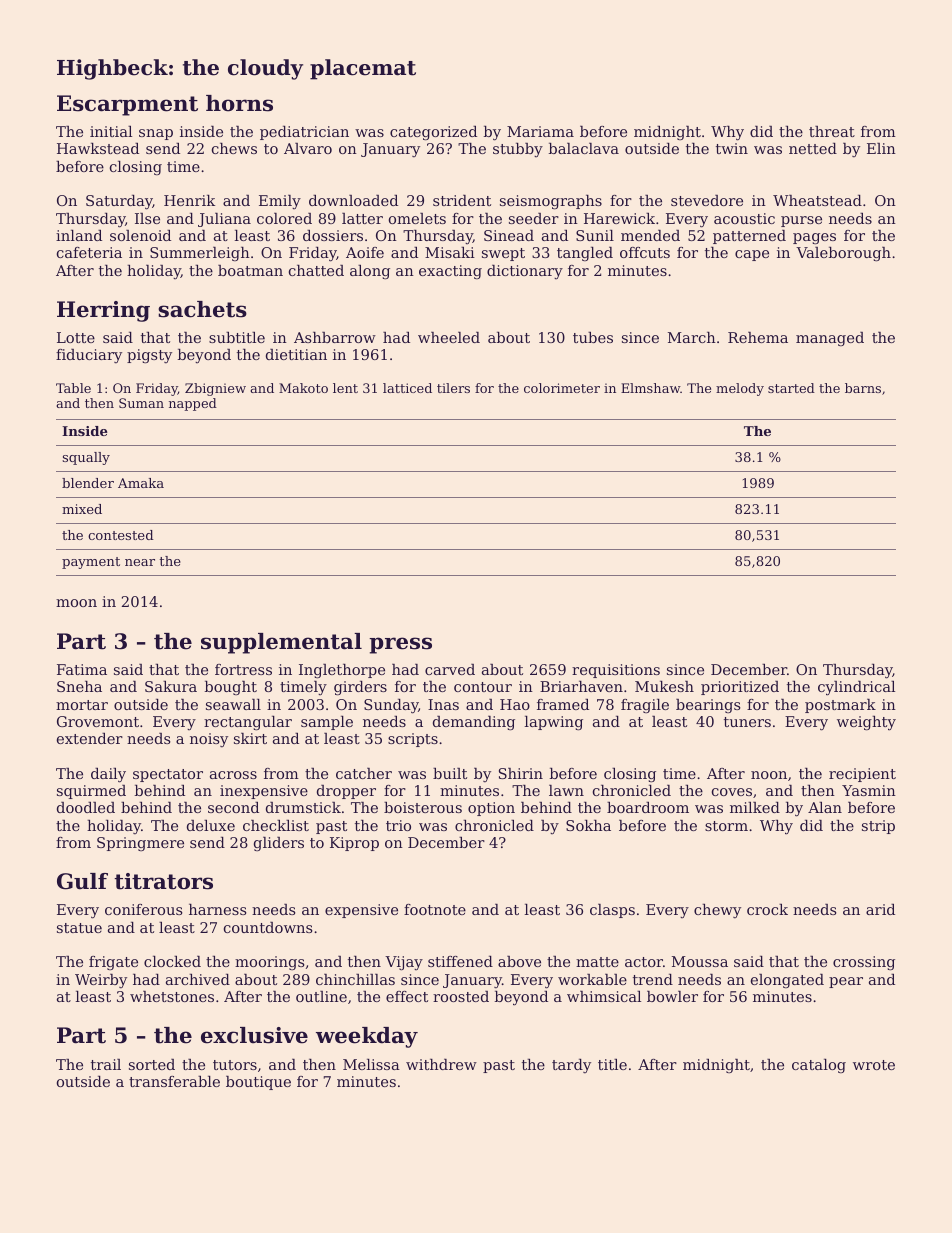 This screenshot has height=1233, width=952. What do you see at coordinates (584, 148) in the screenshot?
I see `balaclava` at bounding box center [584, 148].
